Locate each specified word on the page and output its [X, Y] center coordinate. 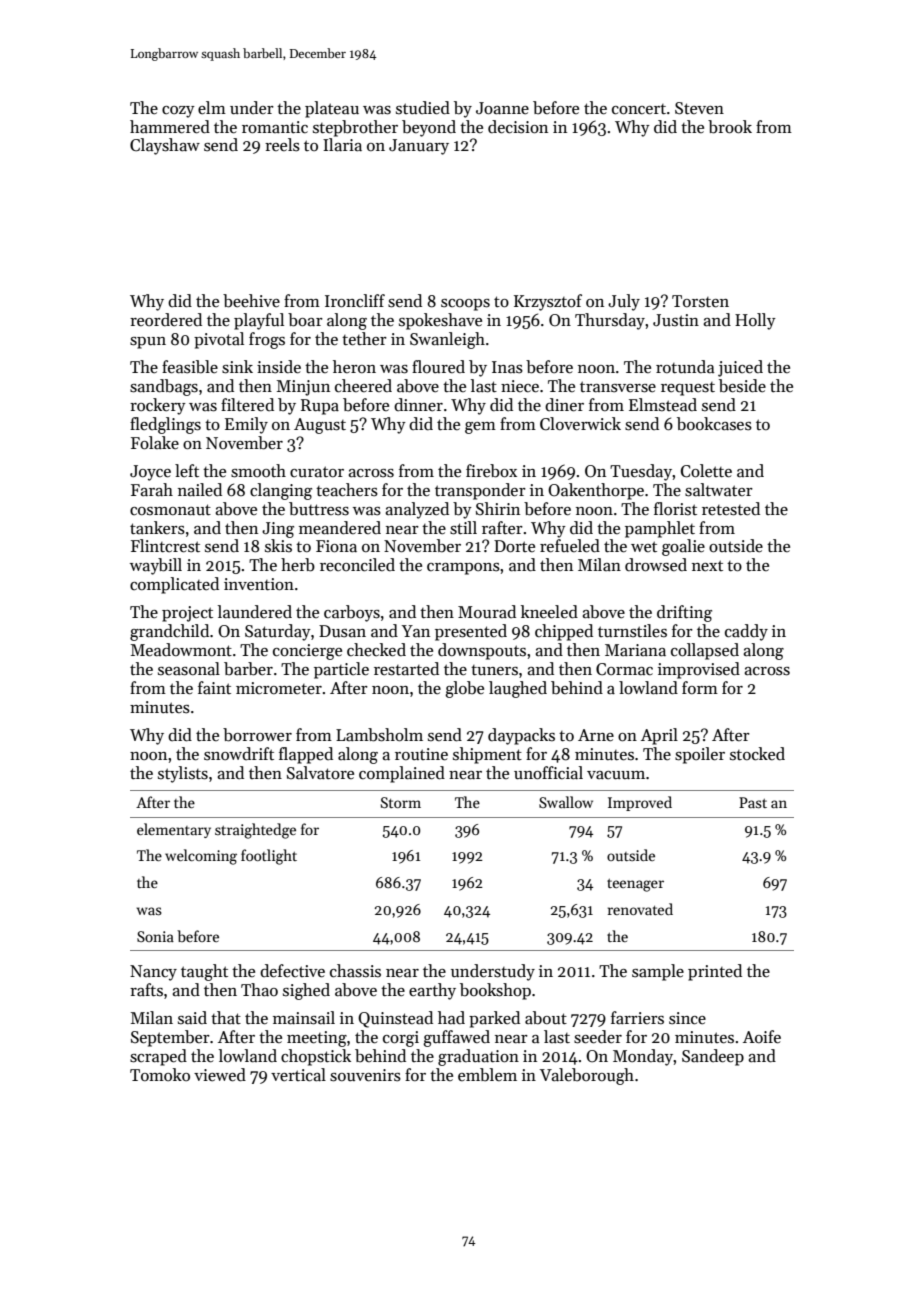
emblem [487, 1075]
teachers [347, 490]
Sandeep [713, 1057]
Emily [246, 425]
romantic [275, 127]
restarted [406, 669]
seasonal [189, 669]
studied [423, 108]
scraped [158, 1057]
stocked [757, 754]
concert [639, 109]
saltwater [719, 490]
